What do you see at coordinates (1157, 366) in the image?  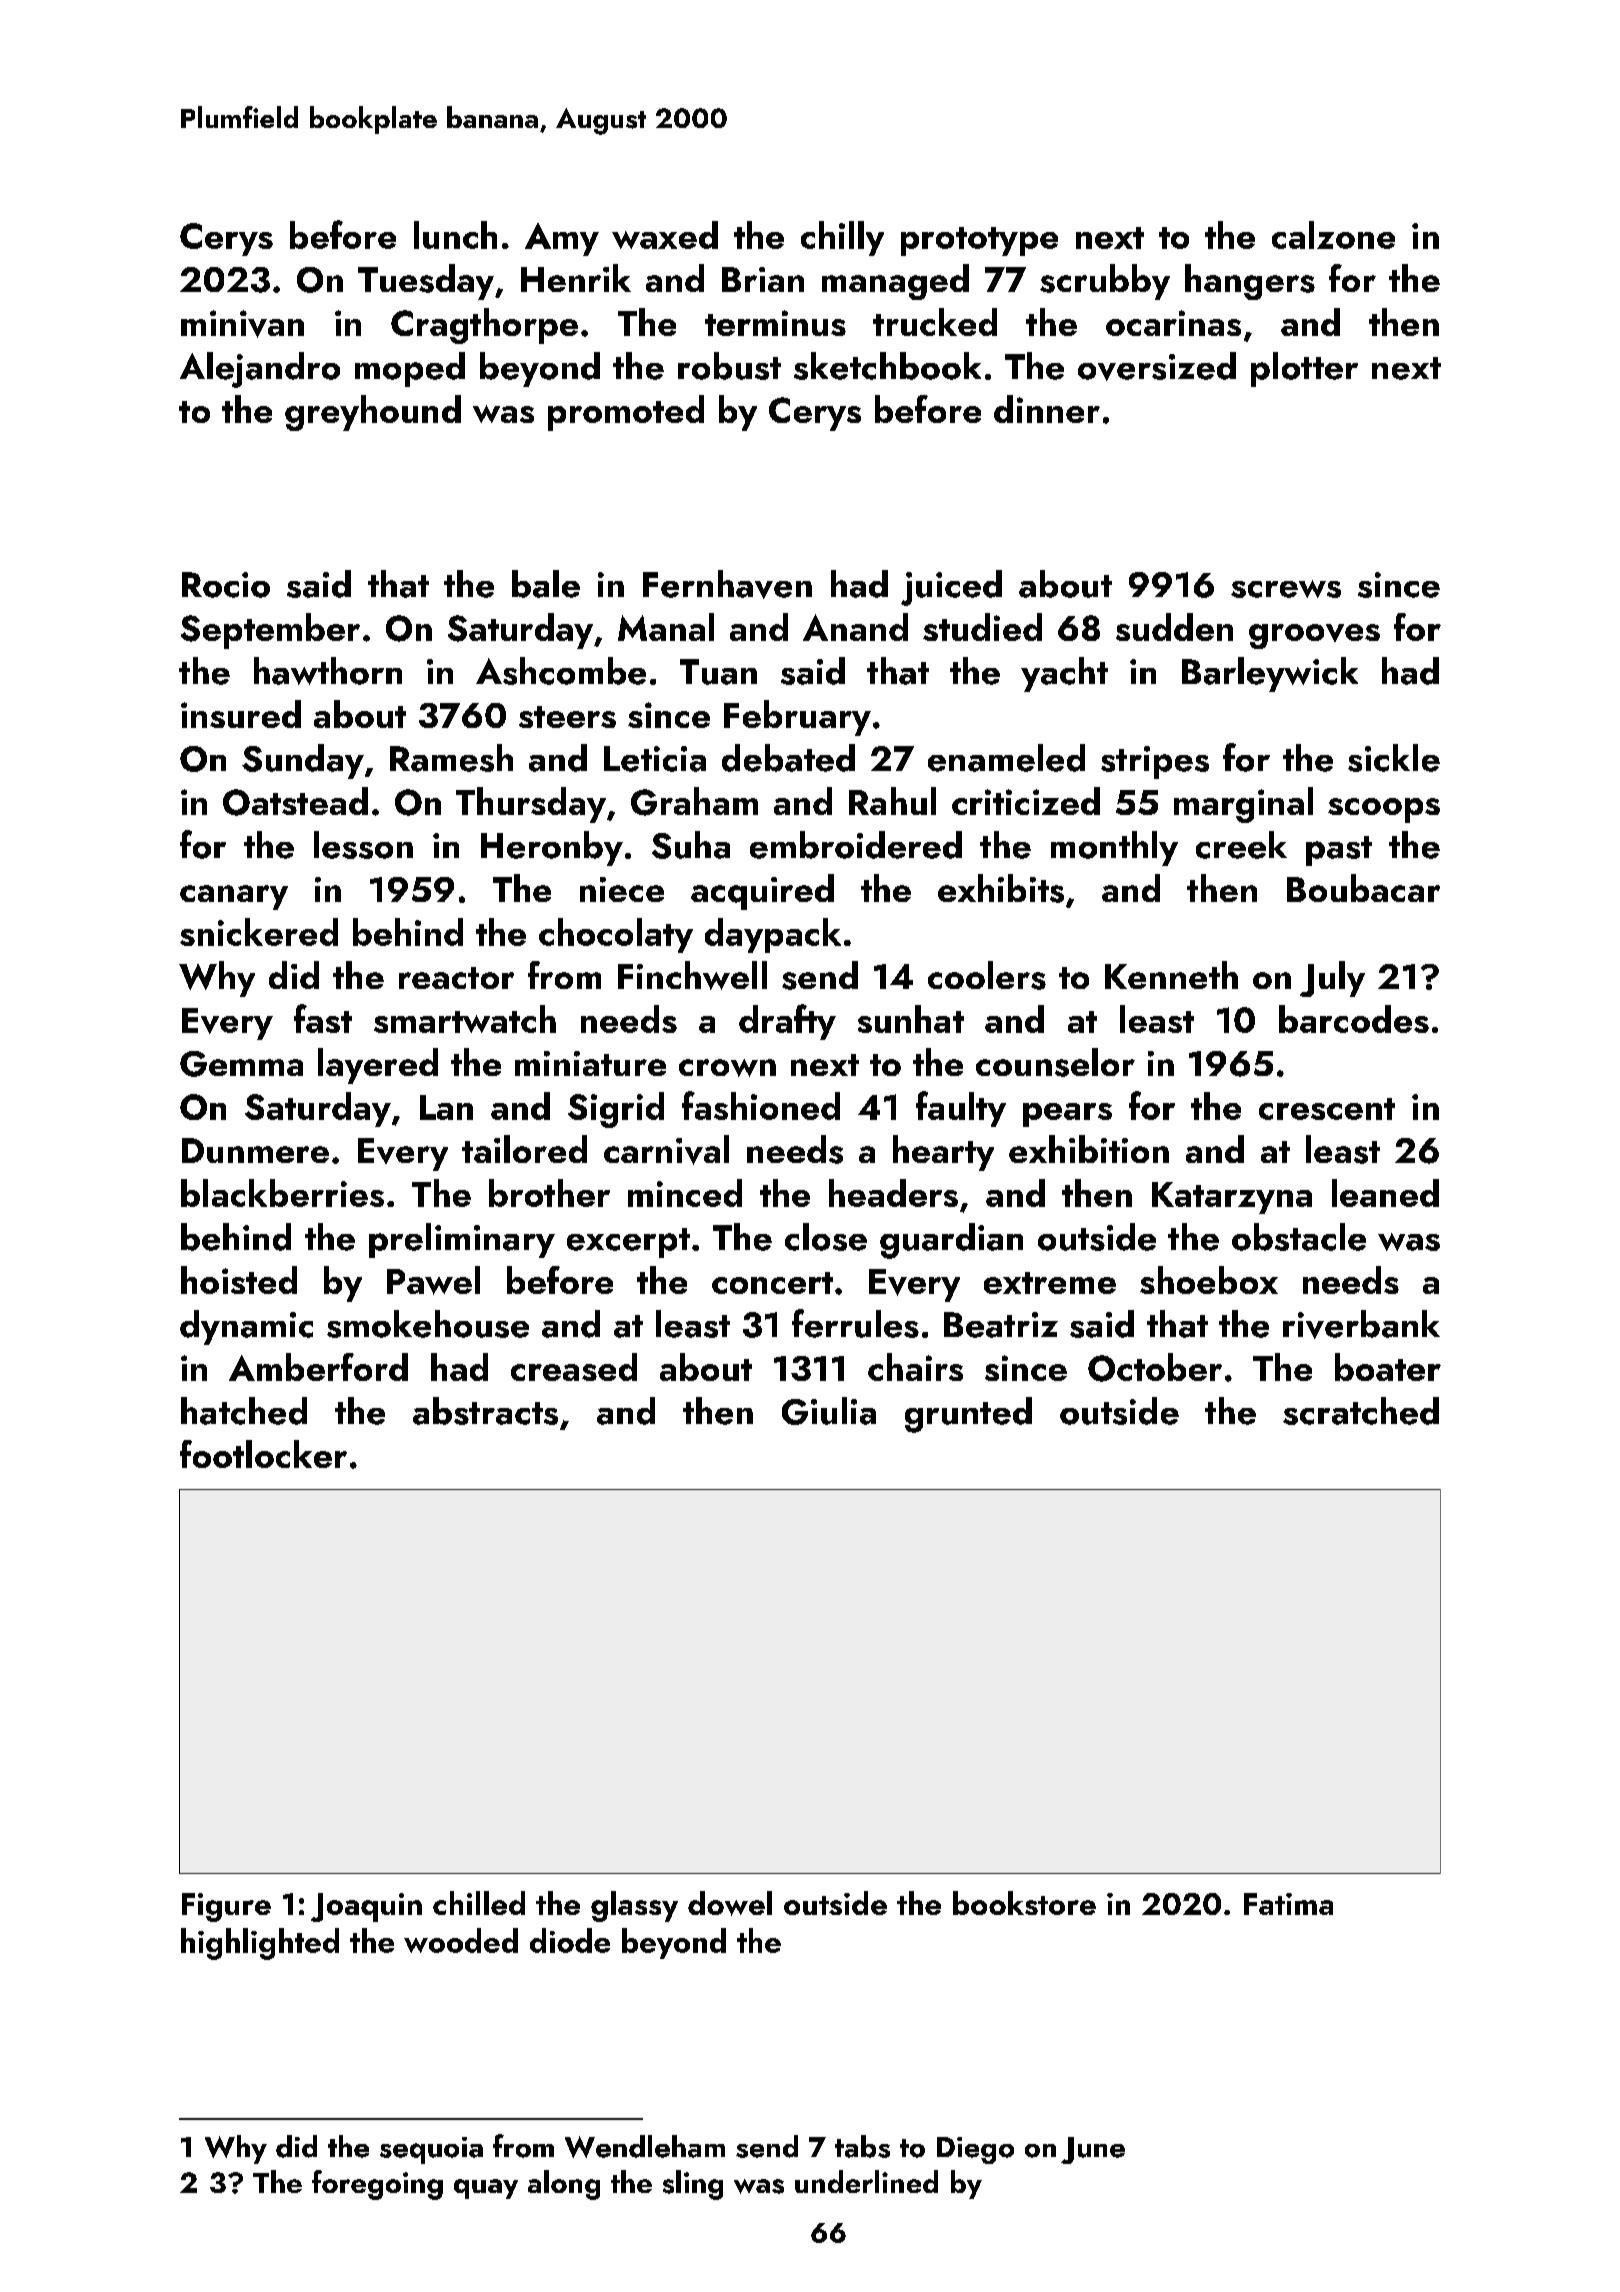 I see `oversized` at bounding box center [1157, 366].
